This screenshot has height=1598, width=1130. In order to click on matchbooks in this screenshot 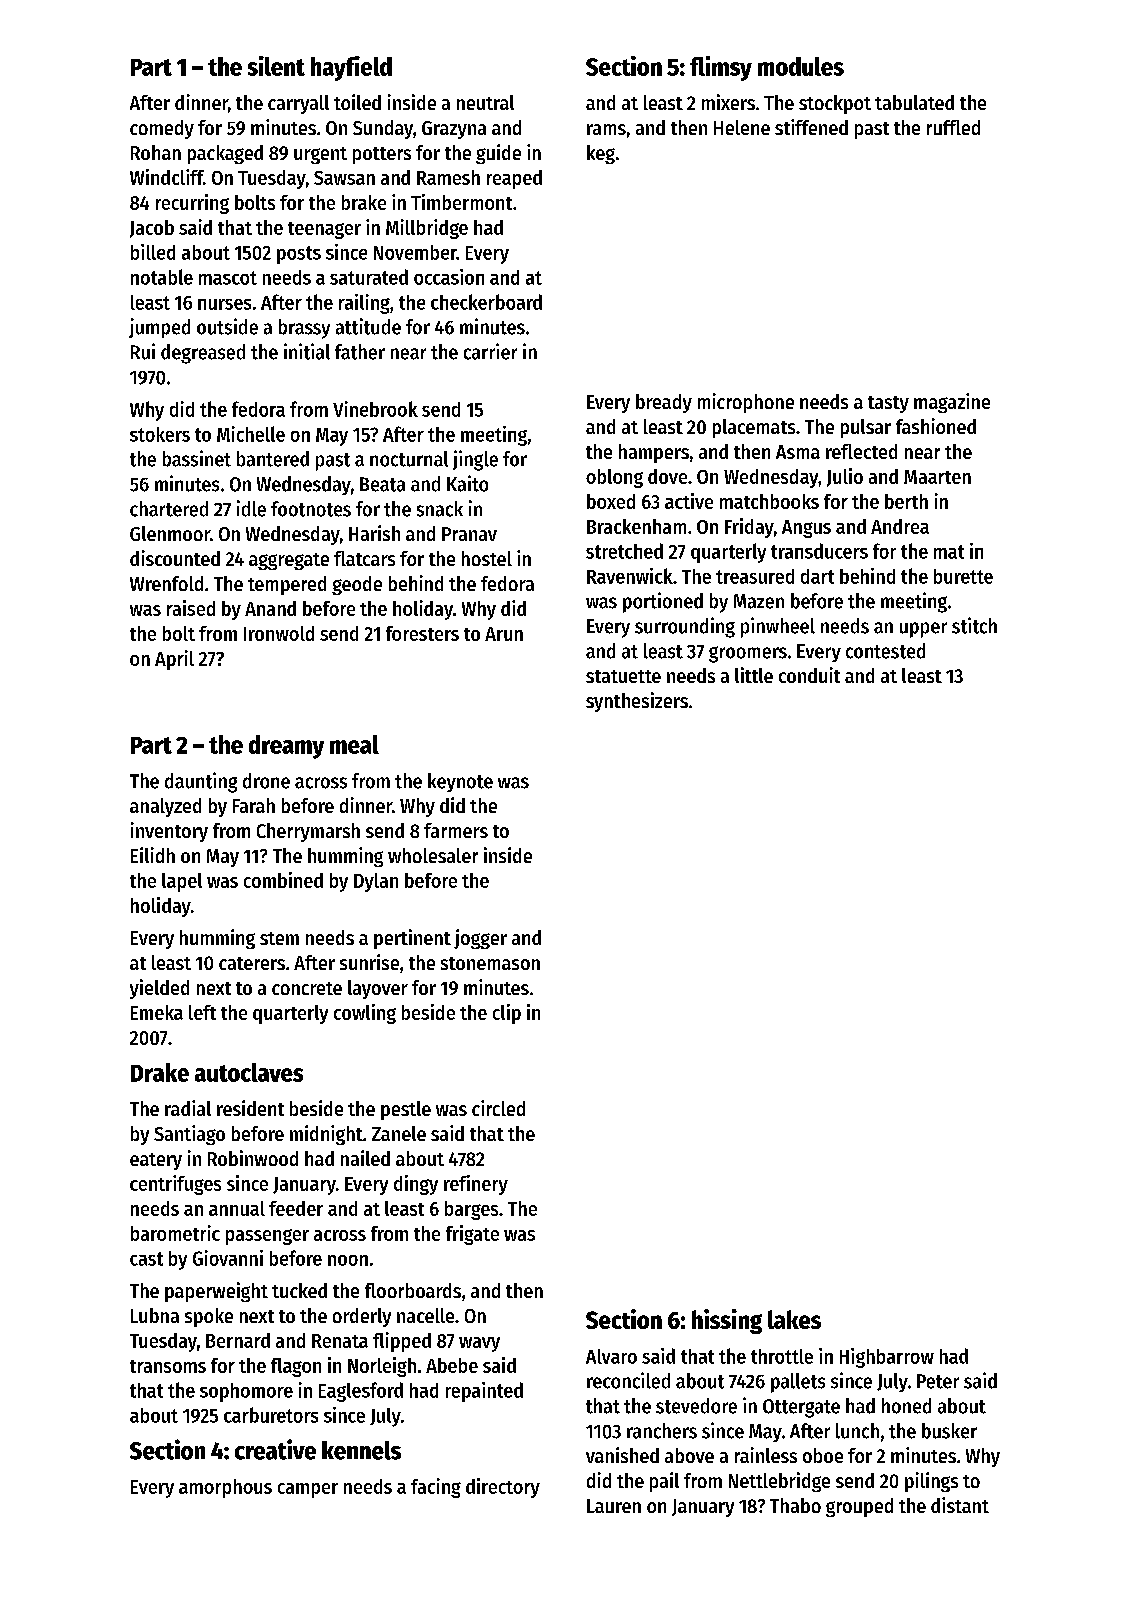, I will do `click(769, 501)`.
